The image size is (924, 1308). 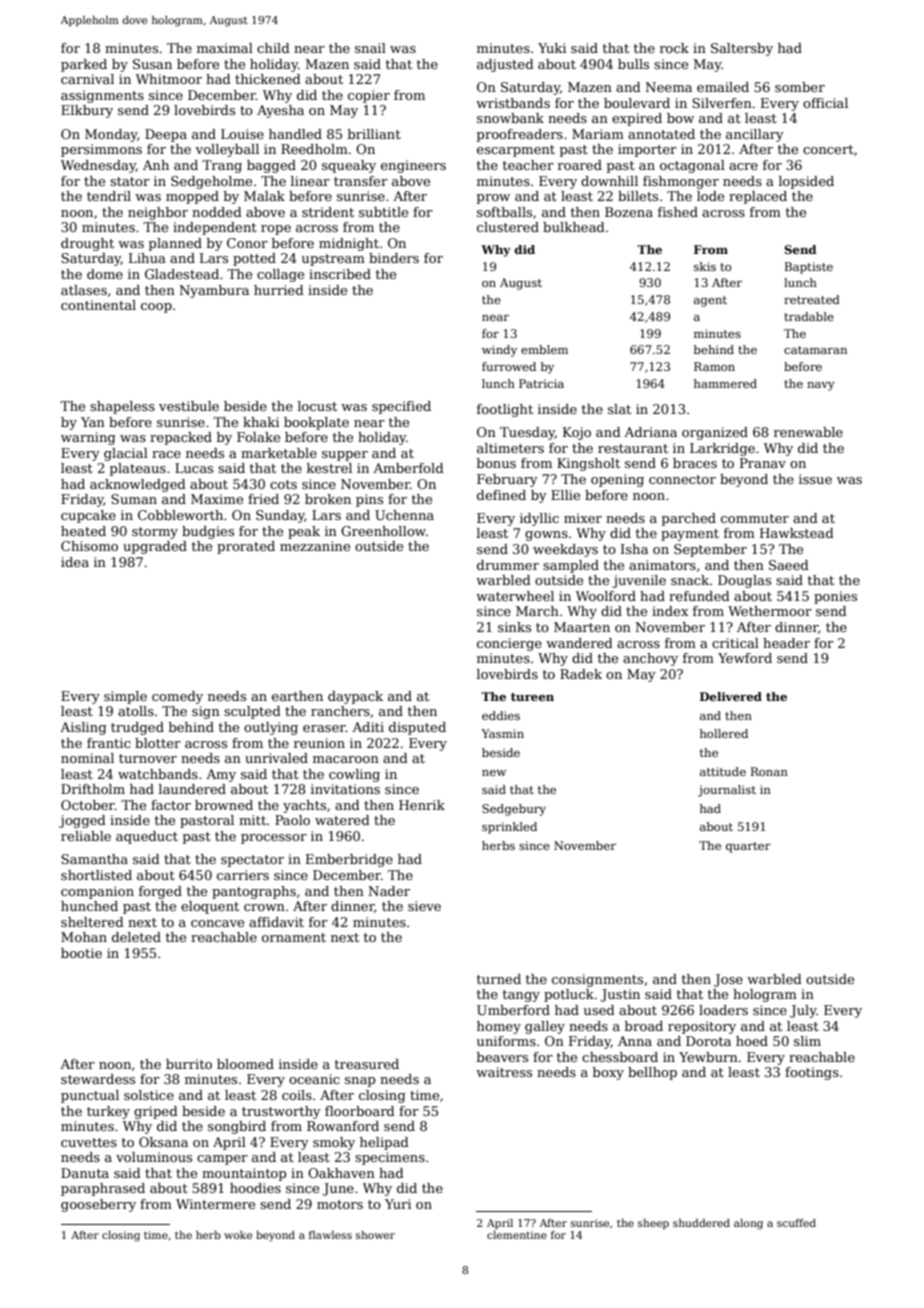 What do you see at coordinates (98, 166) in the screenshot?
I see `Wednesday` at bounding box center [98, 166].
